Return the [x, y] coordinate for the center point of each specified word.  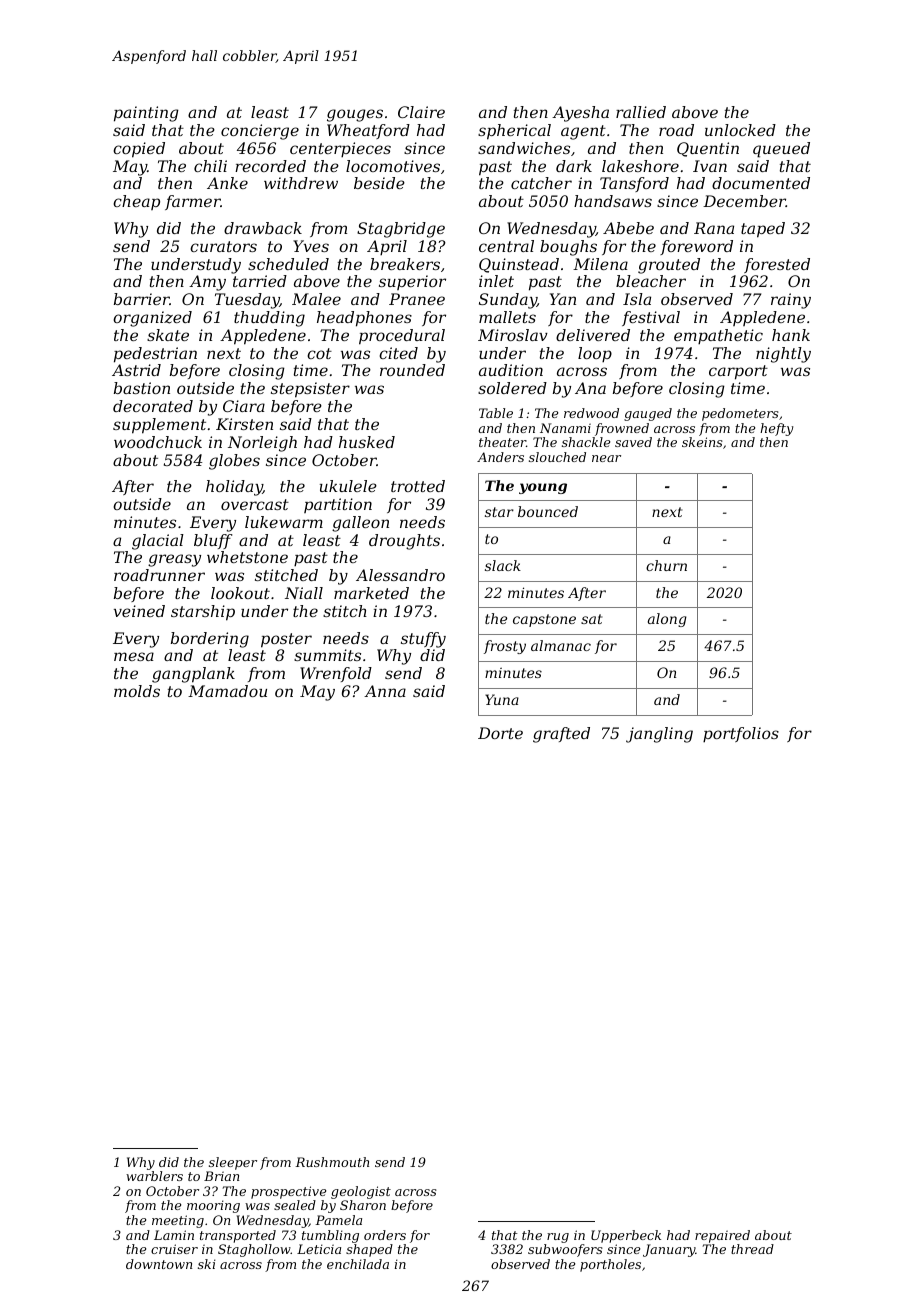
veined [139, 611]
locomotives [393, 166]
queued [781, 150]
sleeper [233, 1163]
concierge [260, 132]
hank [791, 335]
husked [367, 442]
